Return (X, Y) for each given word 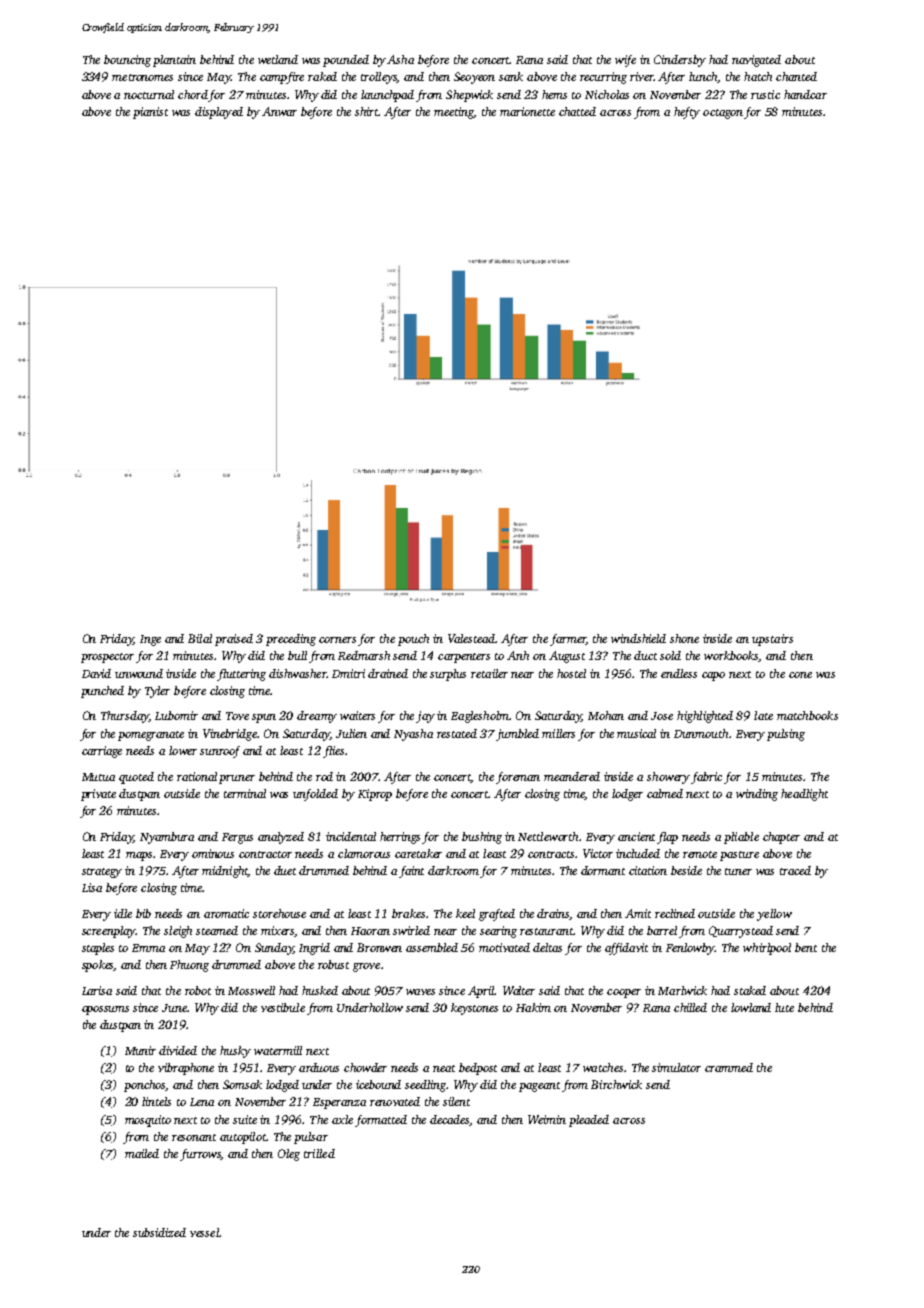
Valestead (472, 638)
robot (198, 990)
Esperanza (339, 1103)
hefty (687, 113)
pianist (150, 113)
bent (806, 947)
